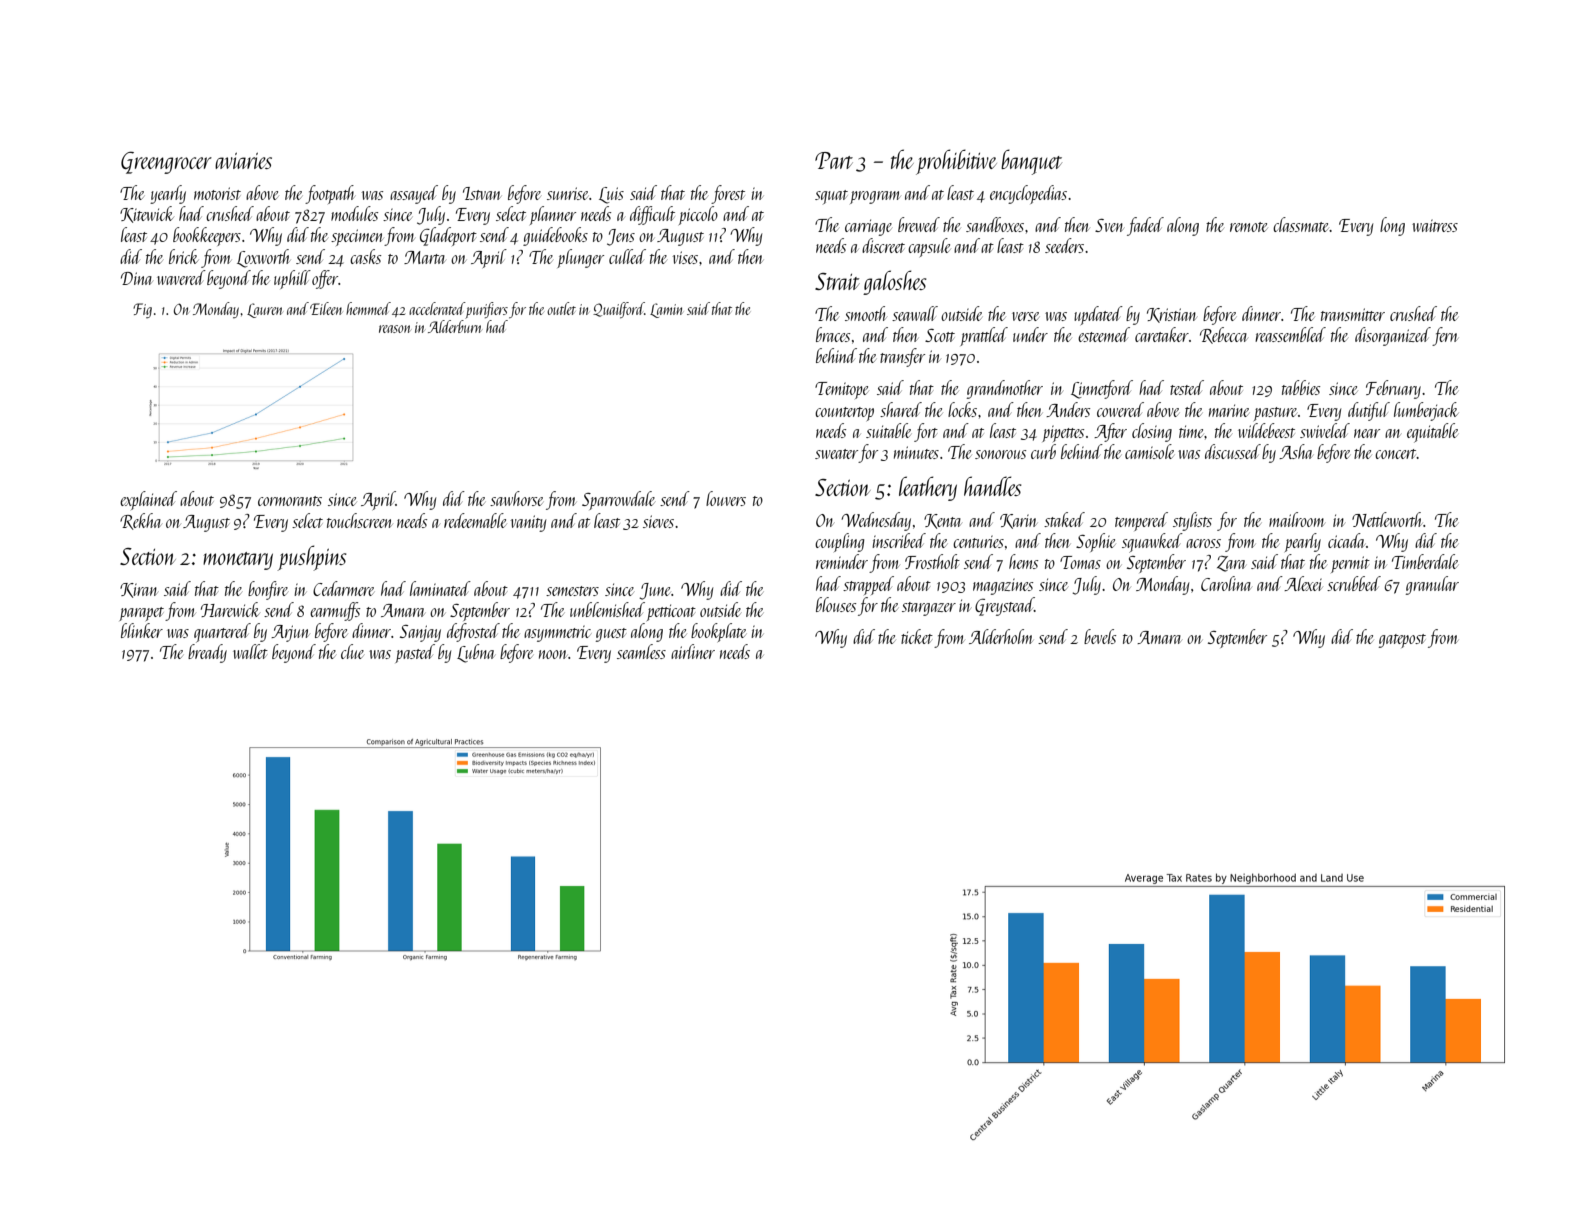 The width and height of the document is (1579, 1220). I want to click on Asha, so click(1295, 451).
